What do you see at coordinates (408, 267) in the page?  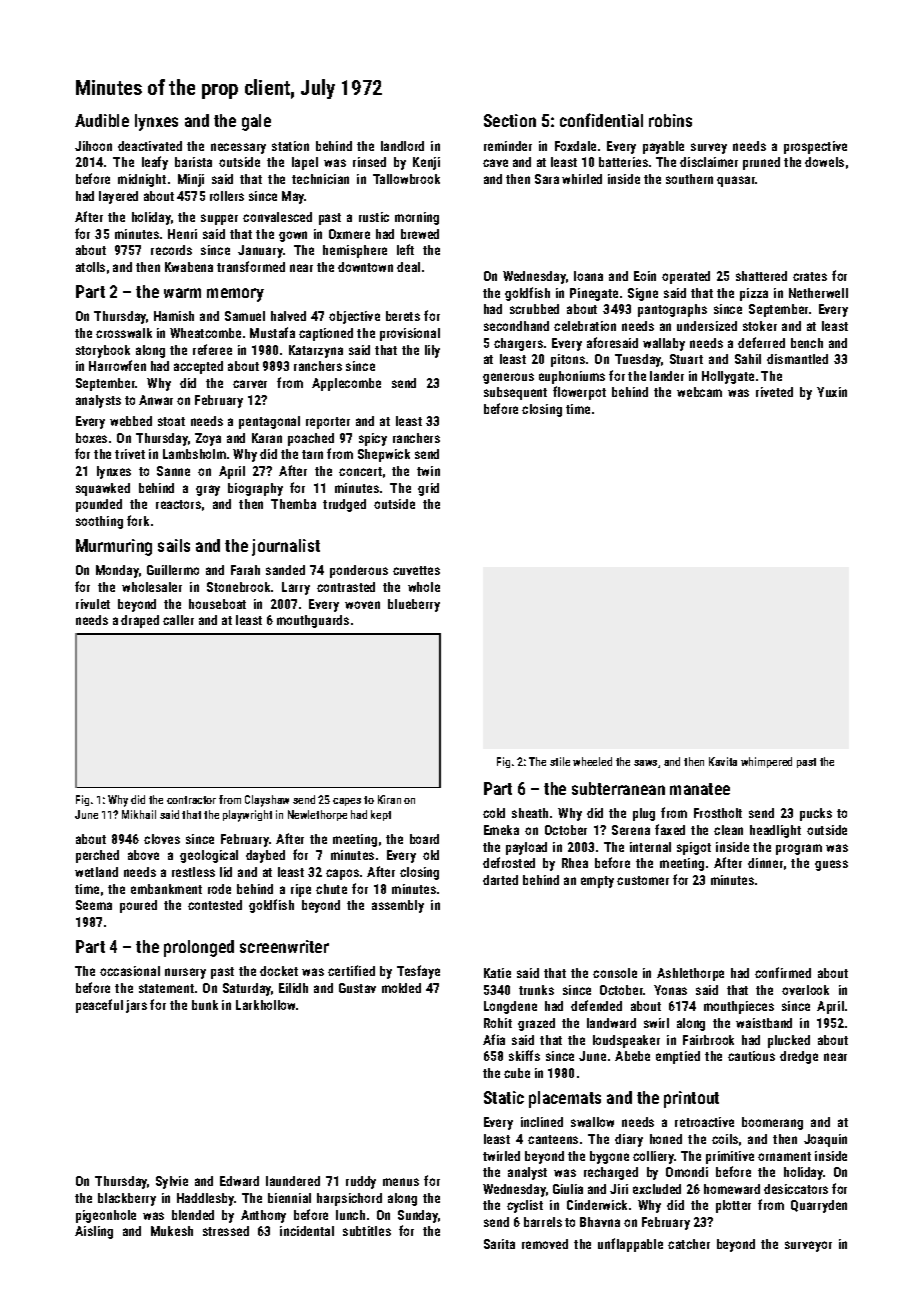 I see `deal` at bounding box center [408, 267].
